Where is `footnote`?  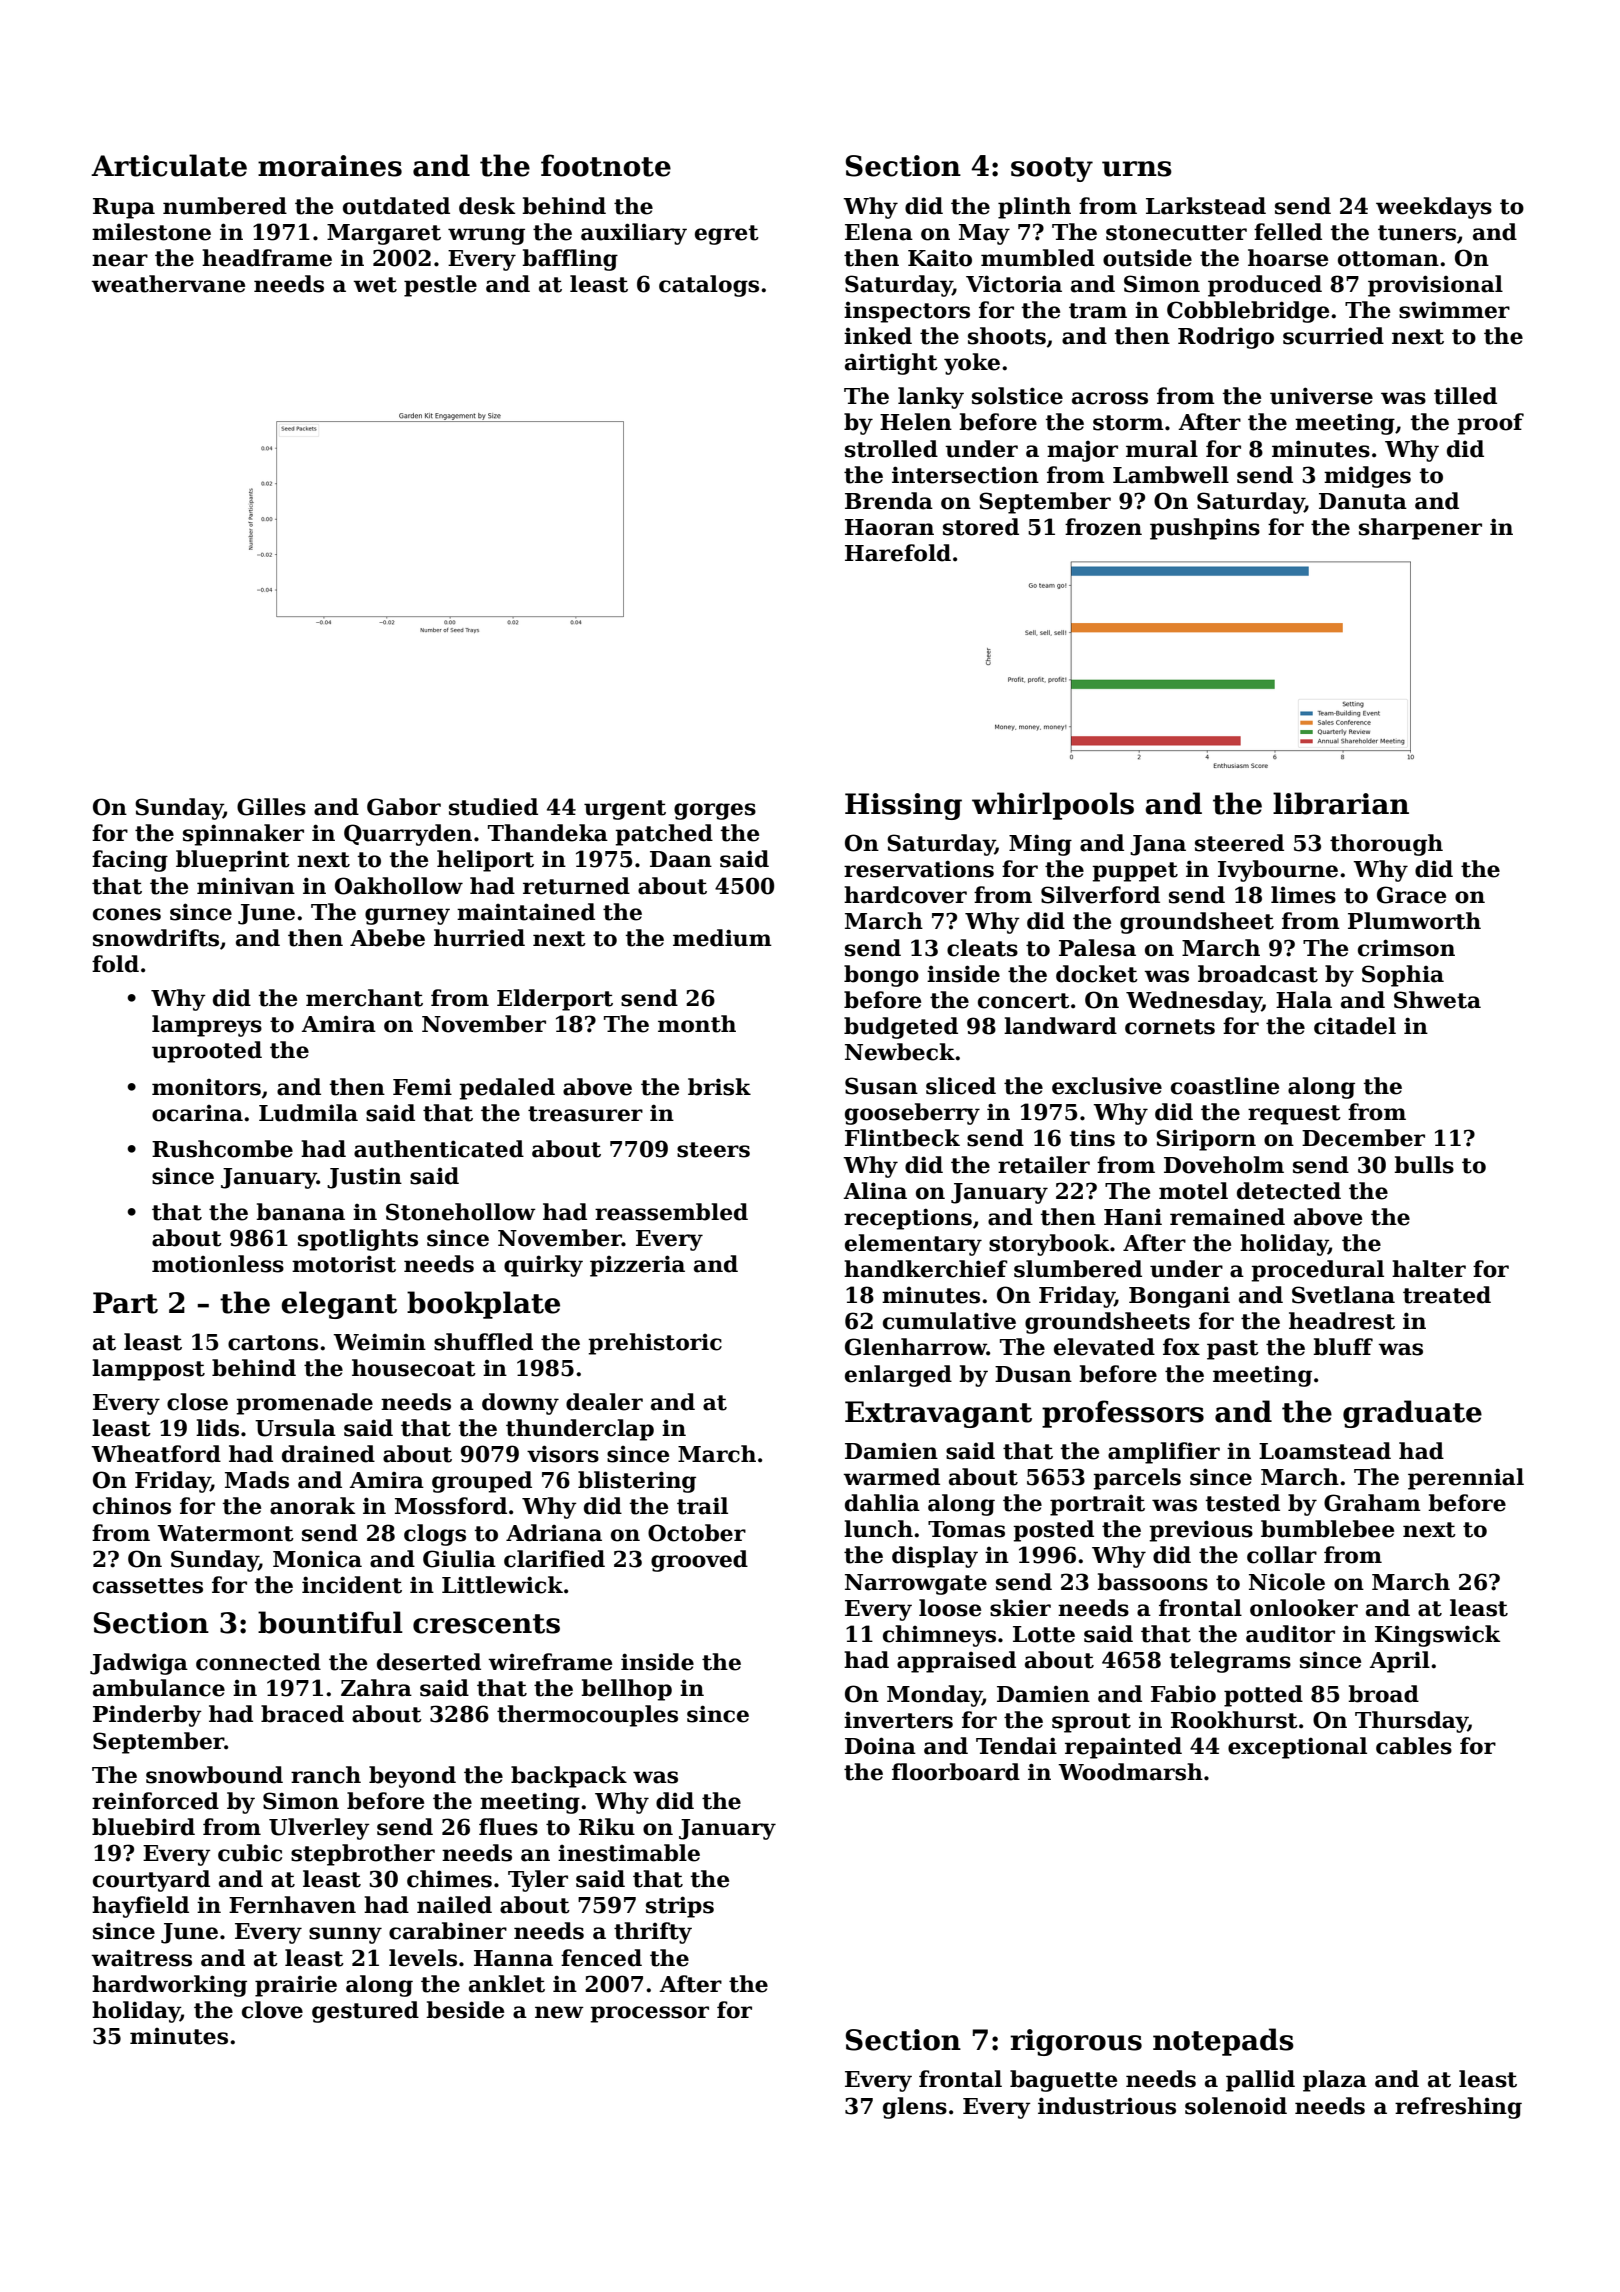 footnote is located at coordinates (606, 165).
